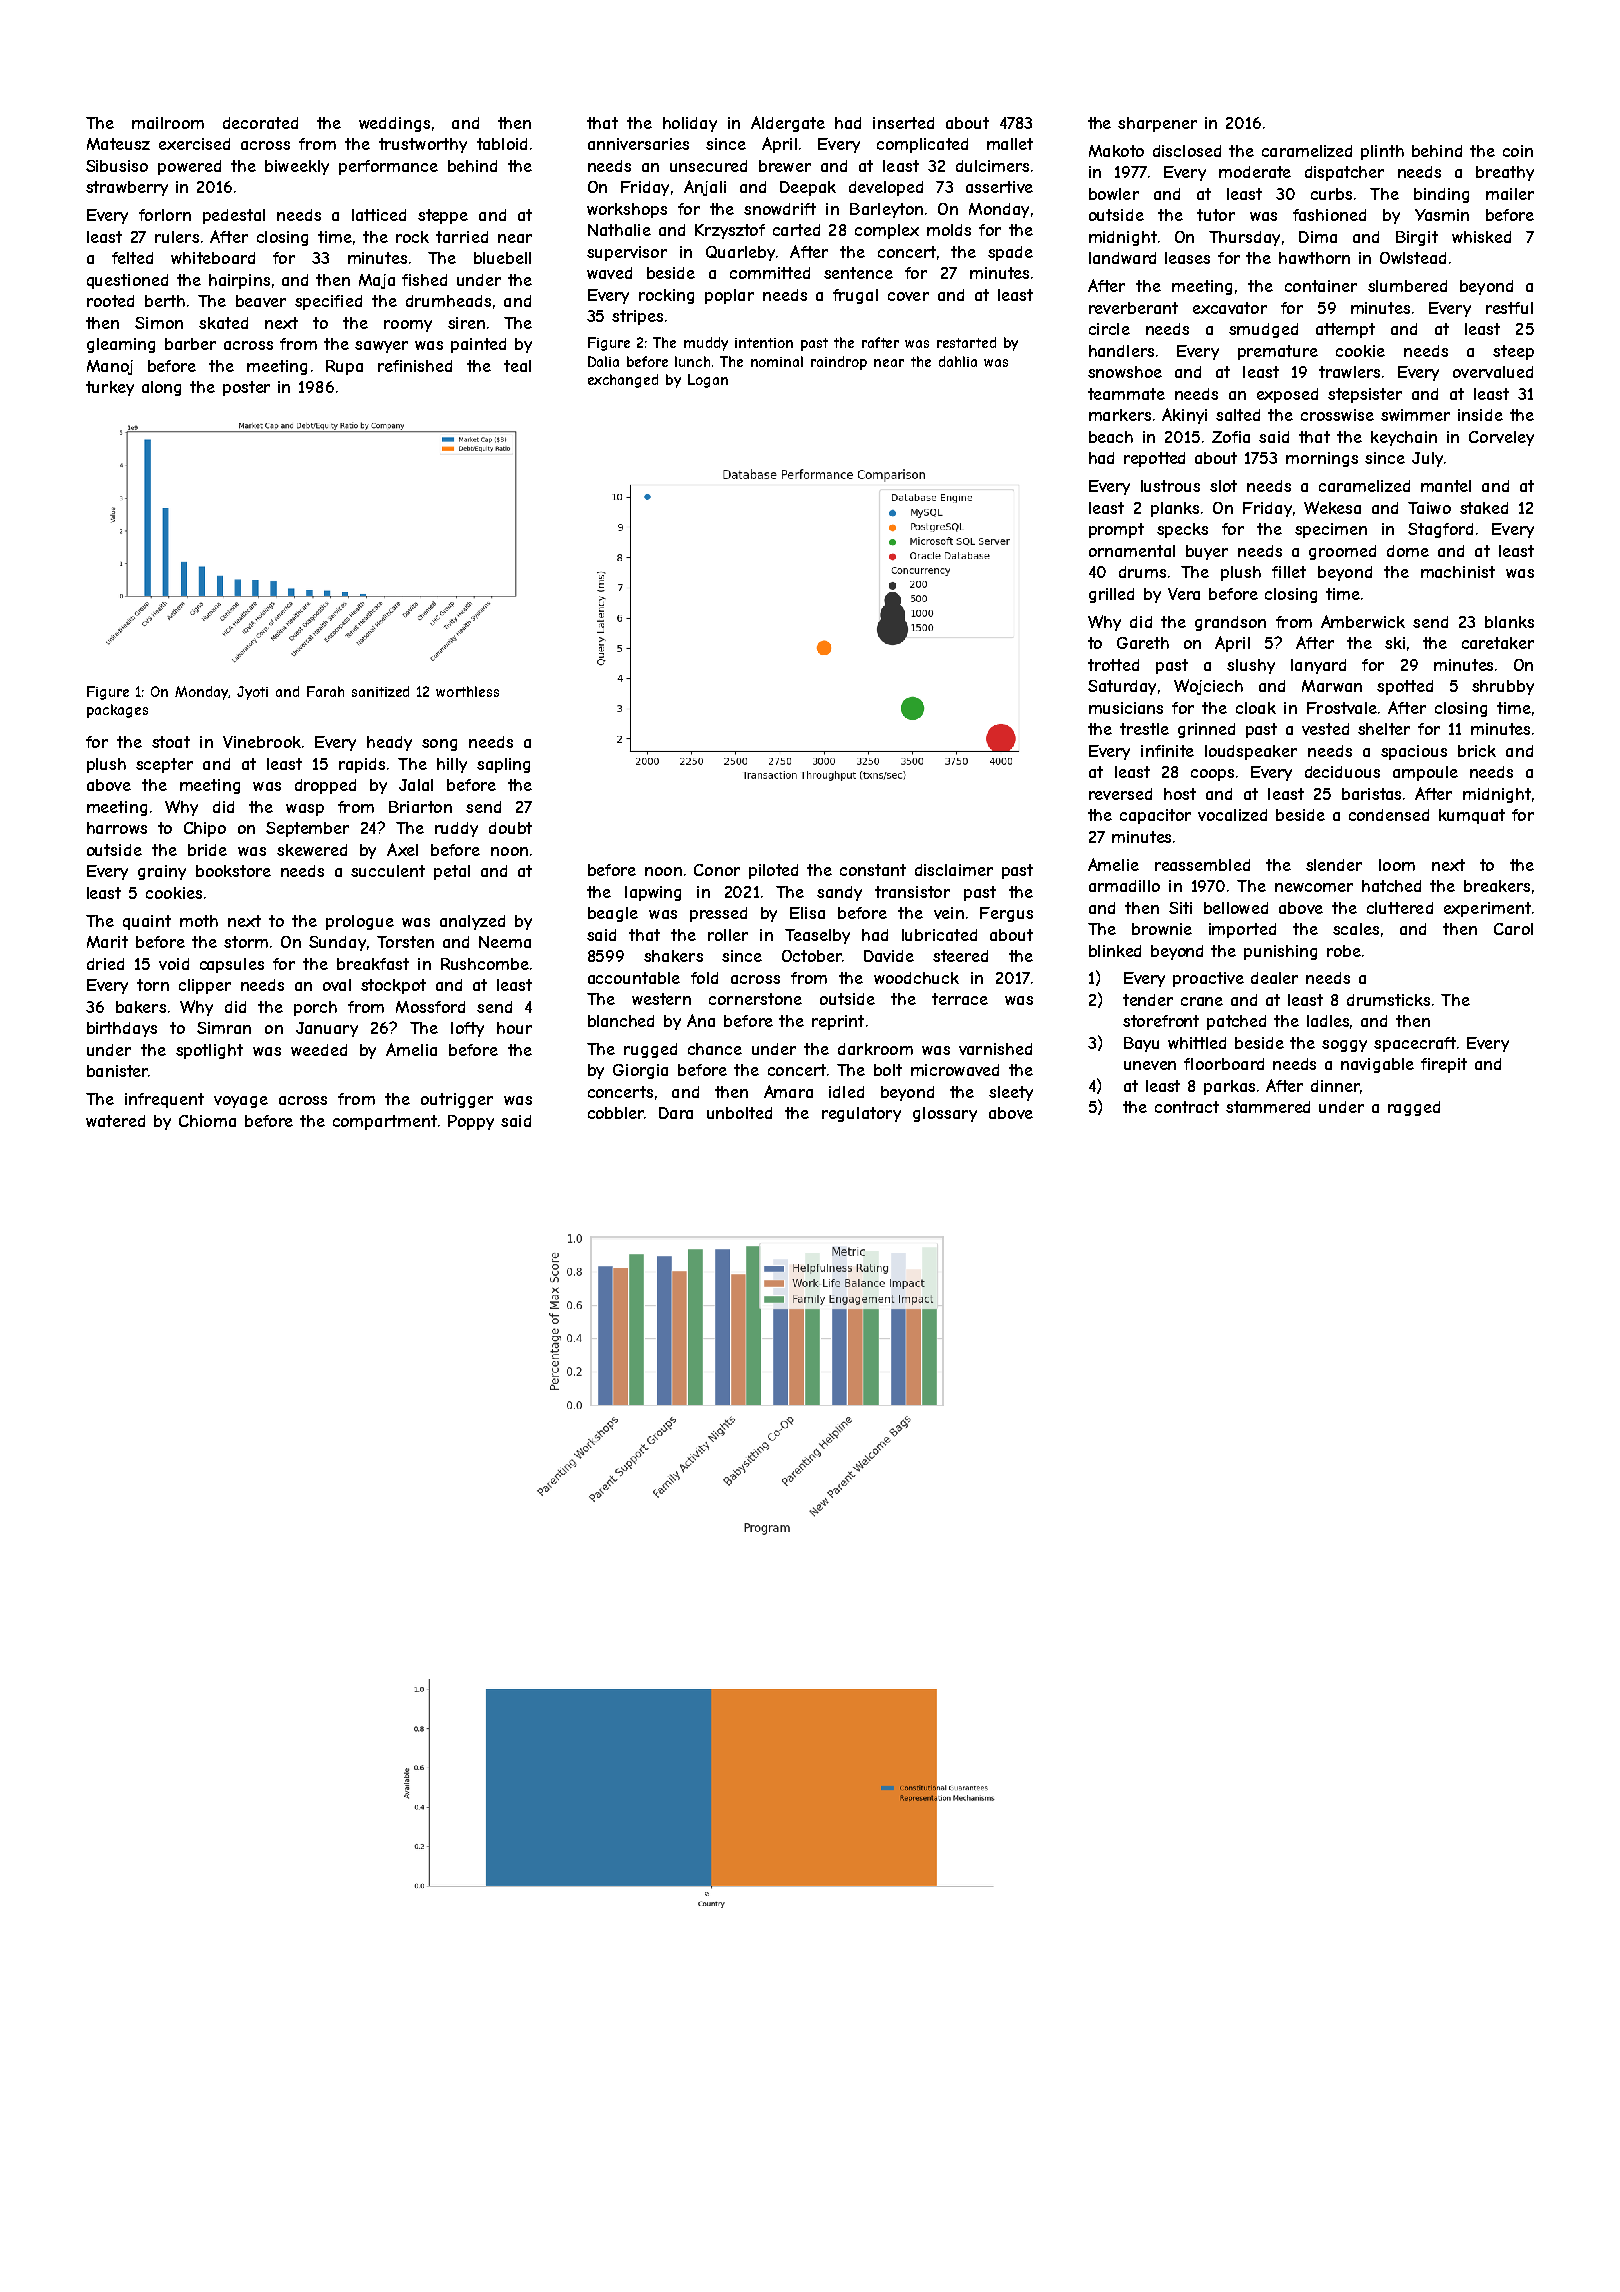 Image resolution: width=1620 pixels, height=2292 pixels. What do you see at coordinates (705, 188) in the screenshot?
I see `Anjali` at bounding box center [705, 188].
